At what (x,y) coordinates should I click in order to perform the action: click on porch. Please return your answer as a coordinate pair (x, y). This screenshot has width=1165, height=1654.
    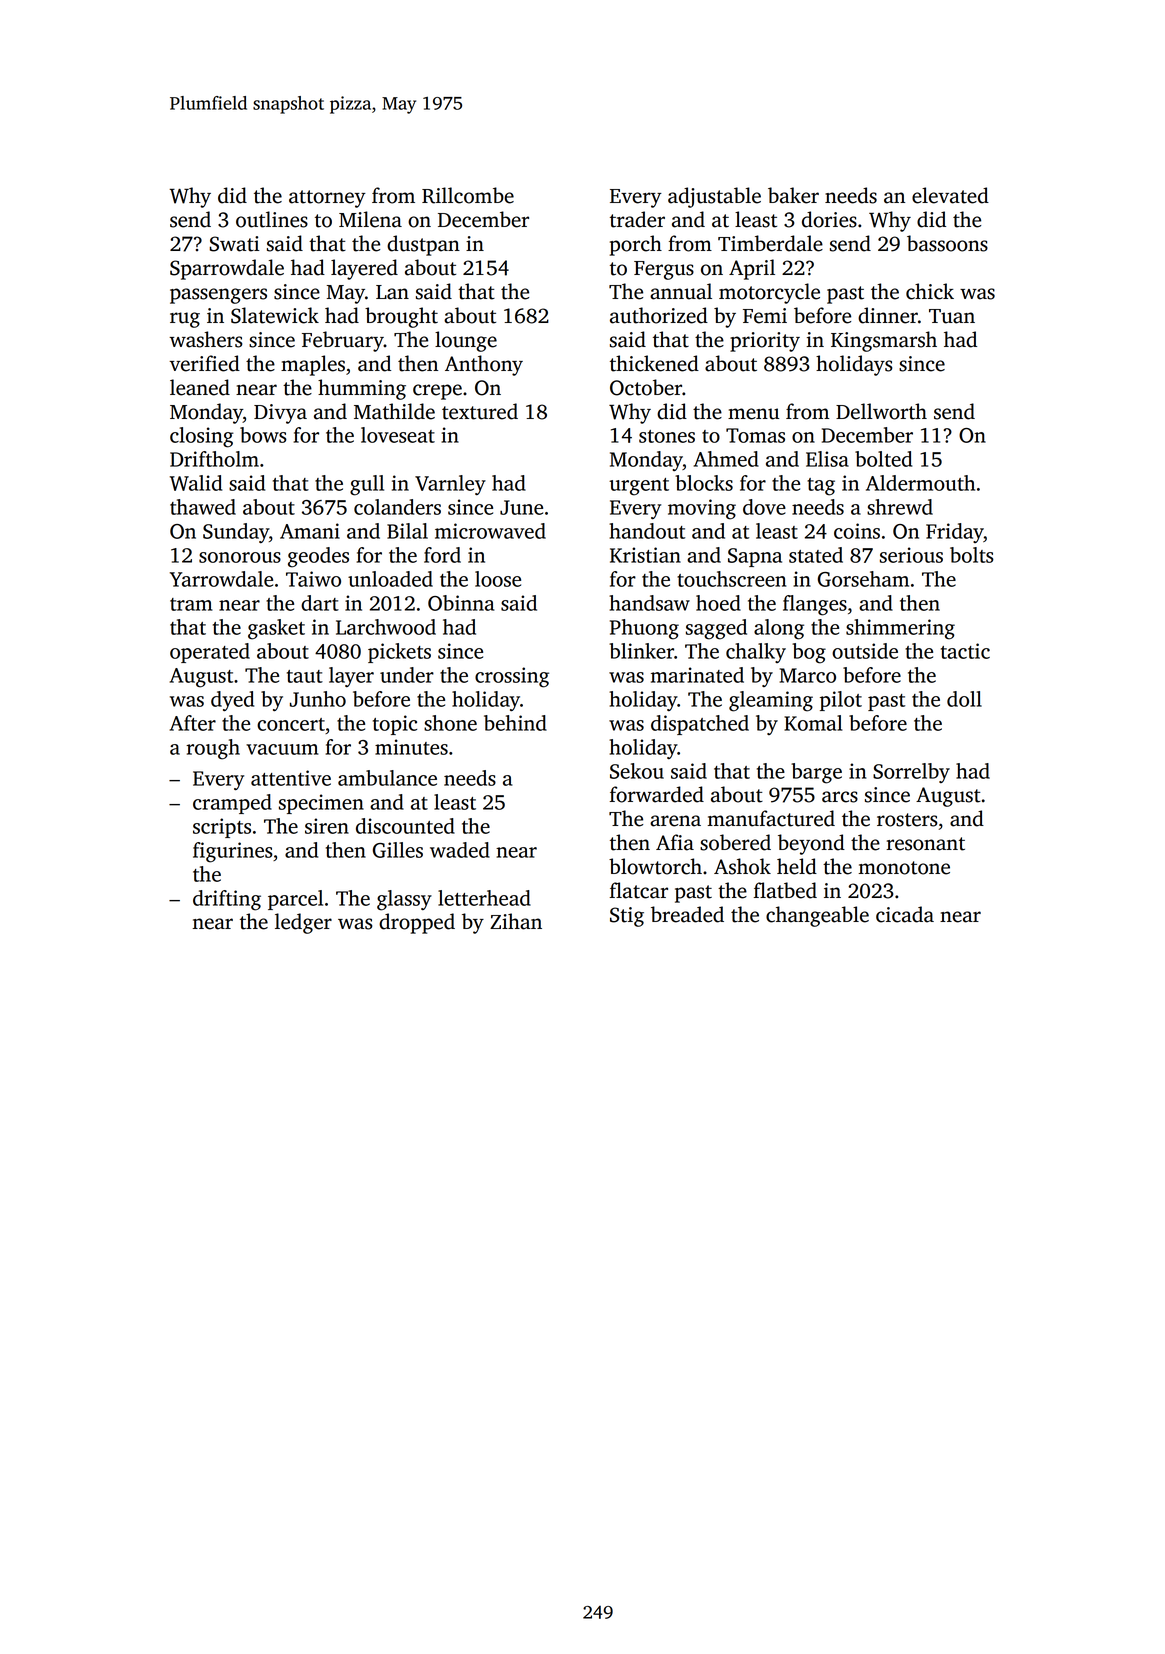
    Looking at the image, I should click on (636, 245).
